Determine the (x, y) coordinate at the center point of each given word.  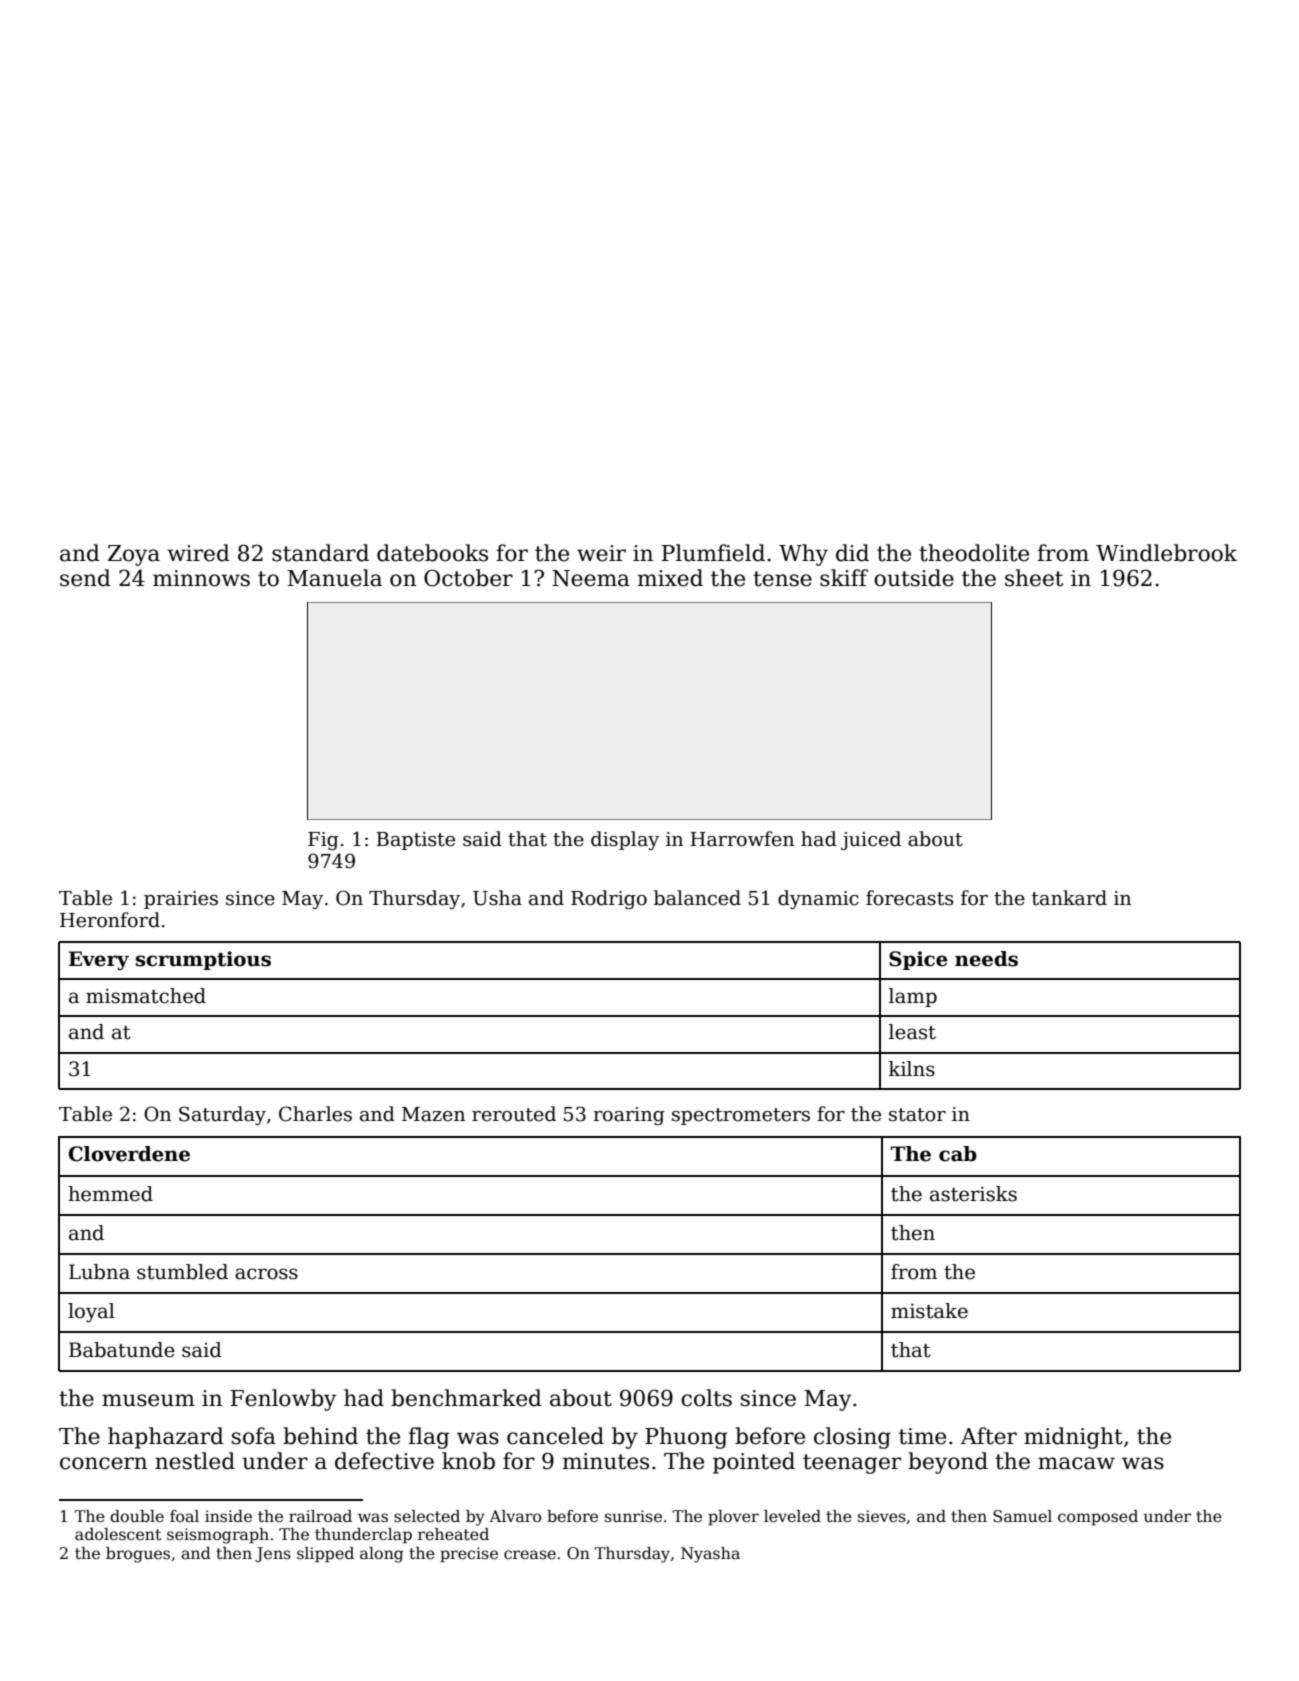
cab (958, 1154)
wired (198, 553)
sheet (1034, 578)
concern (103, 1463)
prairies (181, 900)
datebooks (432, 553)
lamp (913, 997)
